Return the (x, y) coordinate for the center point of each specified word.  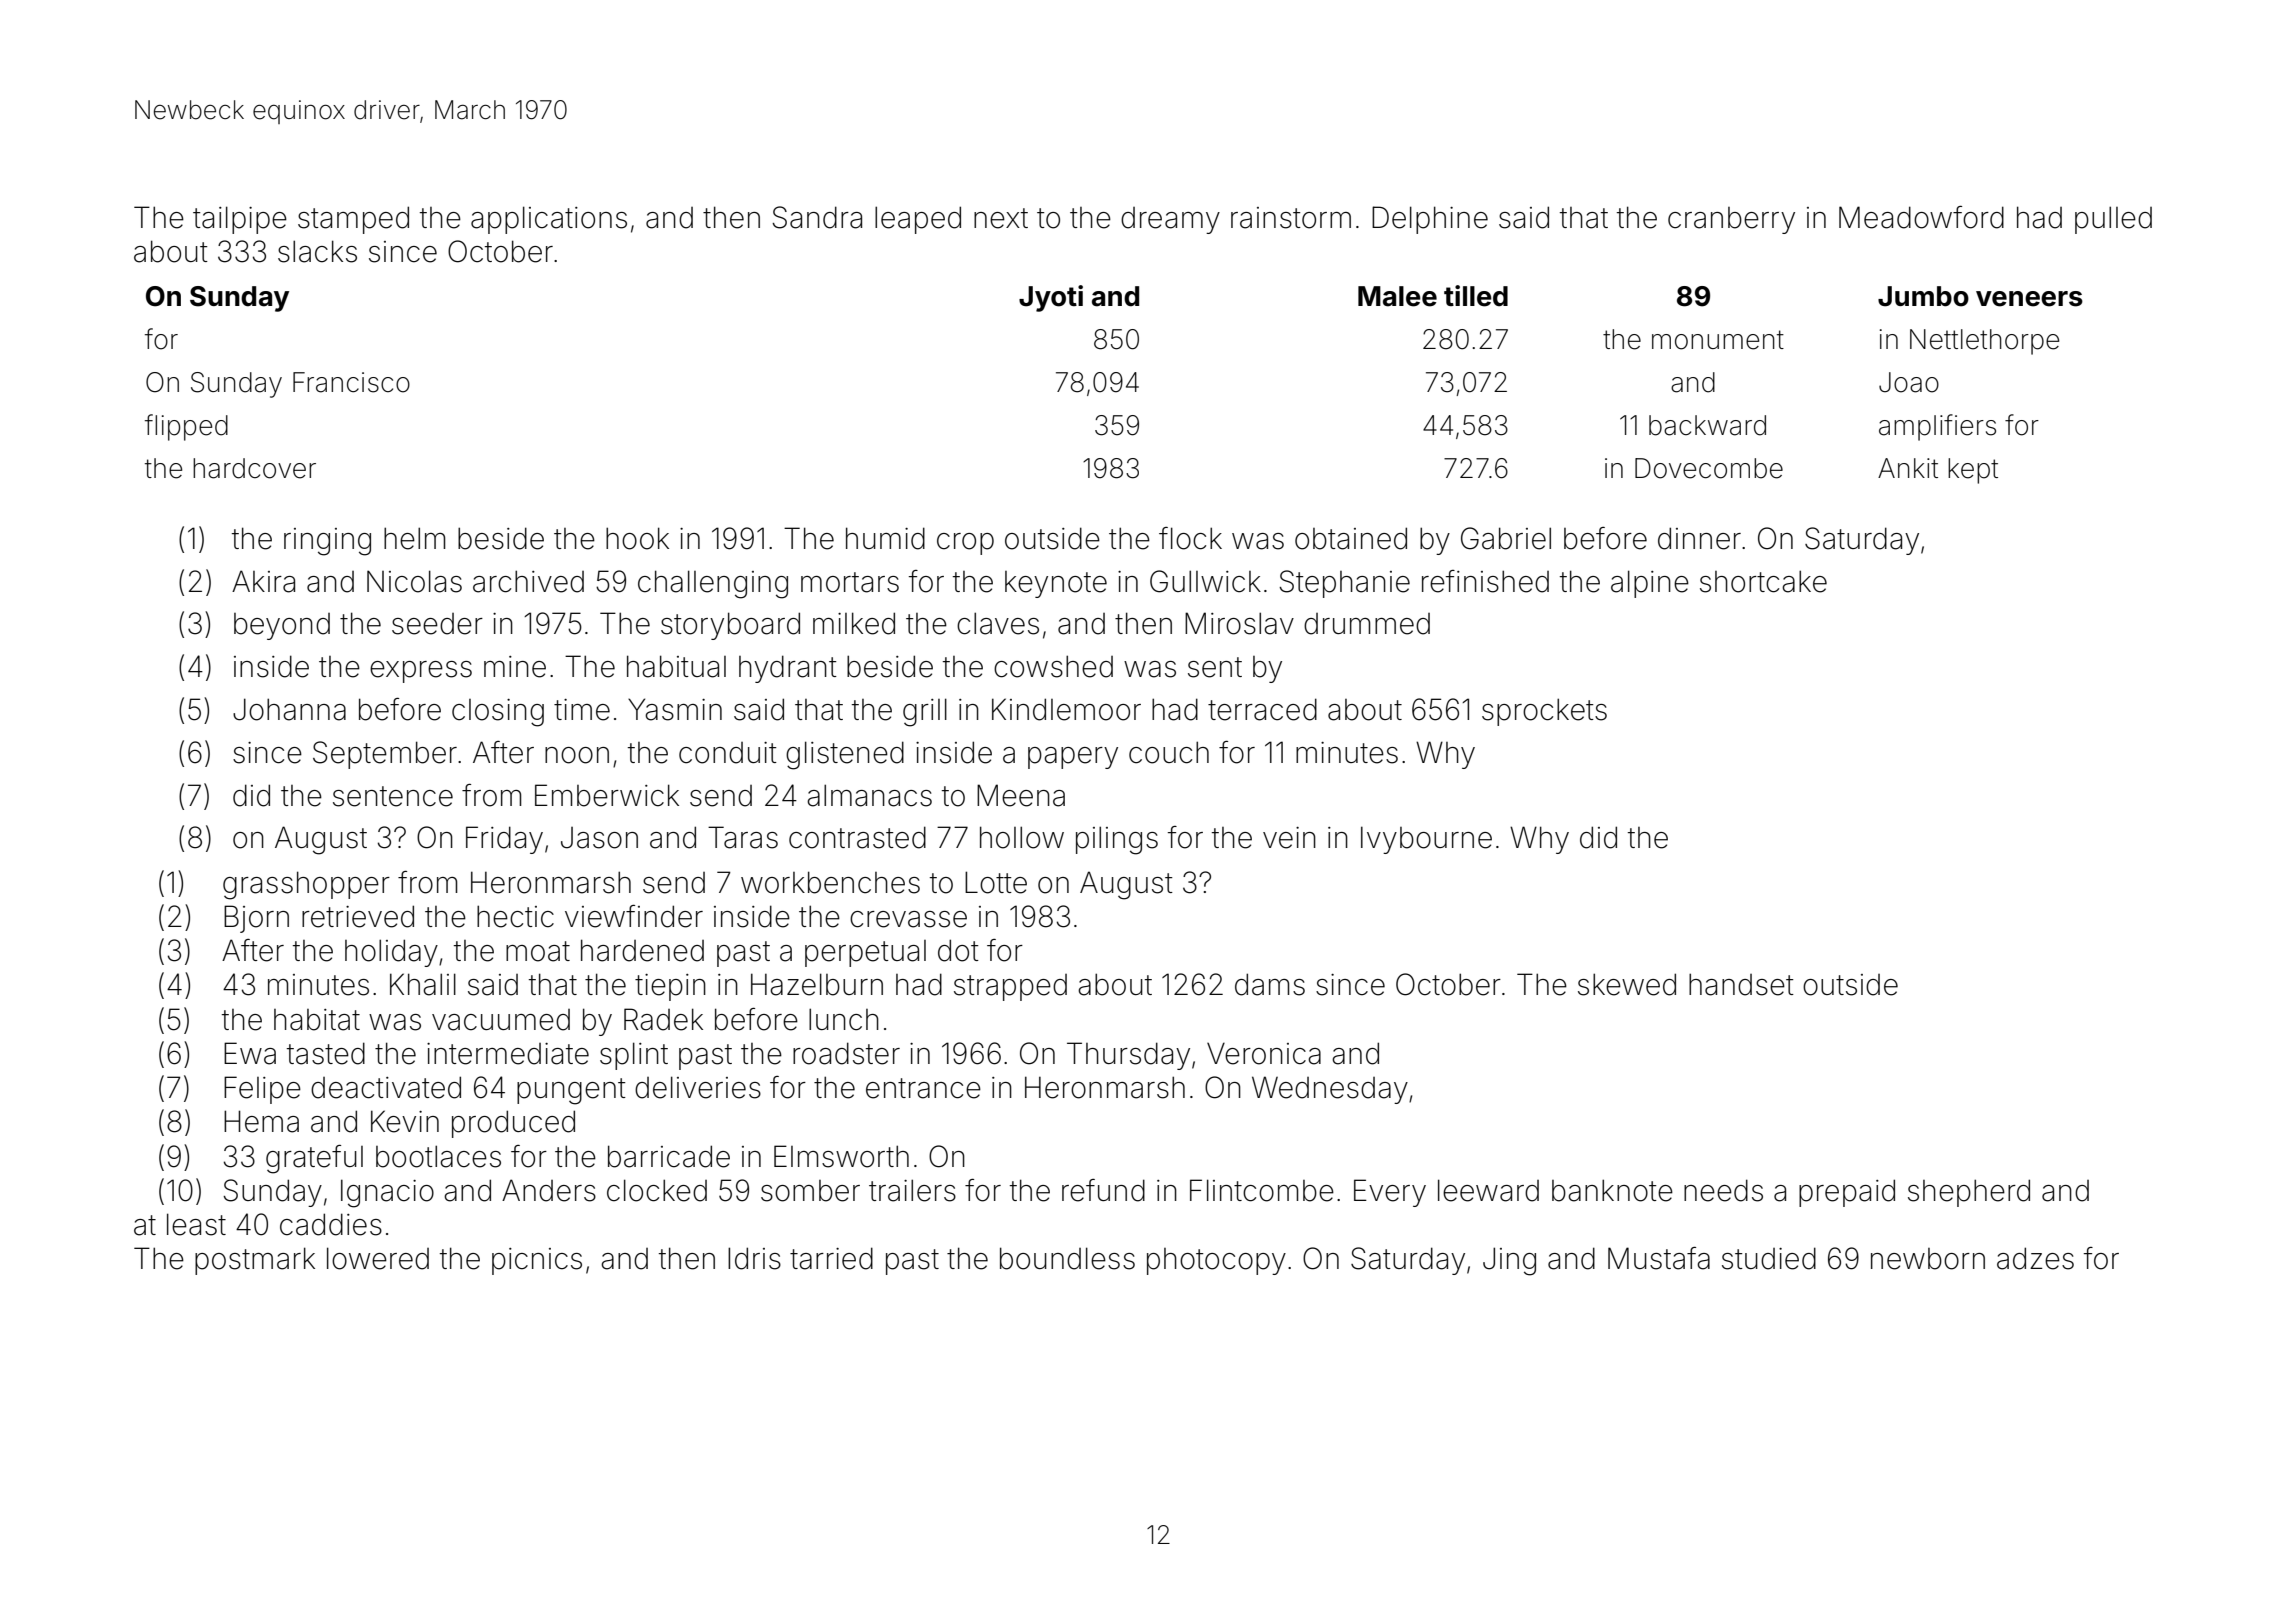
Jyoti (1051, 298)
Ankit (1908, 468)
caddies (331, 1224)
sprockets (1544, 712)
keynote (1056, 584)
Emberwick (607, 795)
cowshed (1053, 666)
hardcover (254, 468)
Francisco (351, 382)
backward (1707, 425)
